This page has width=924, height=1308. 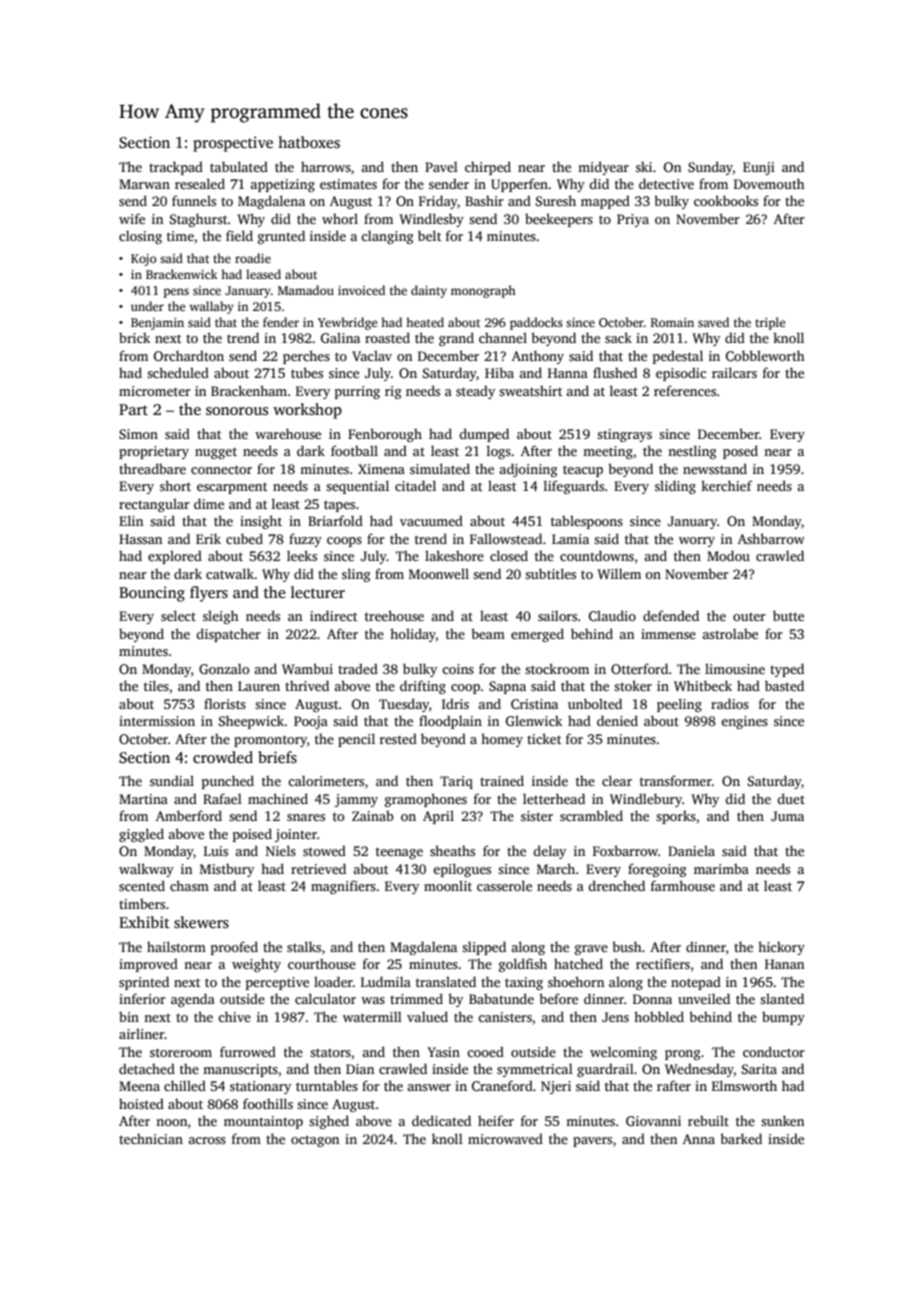 I want to click on Fallowstead, so click(x=506, y=538).
